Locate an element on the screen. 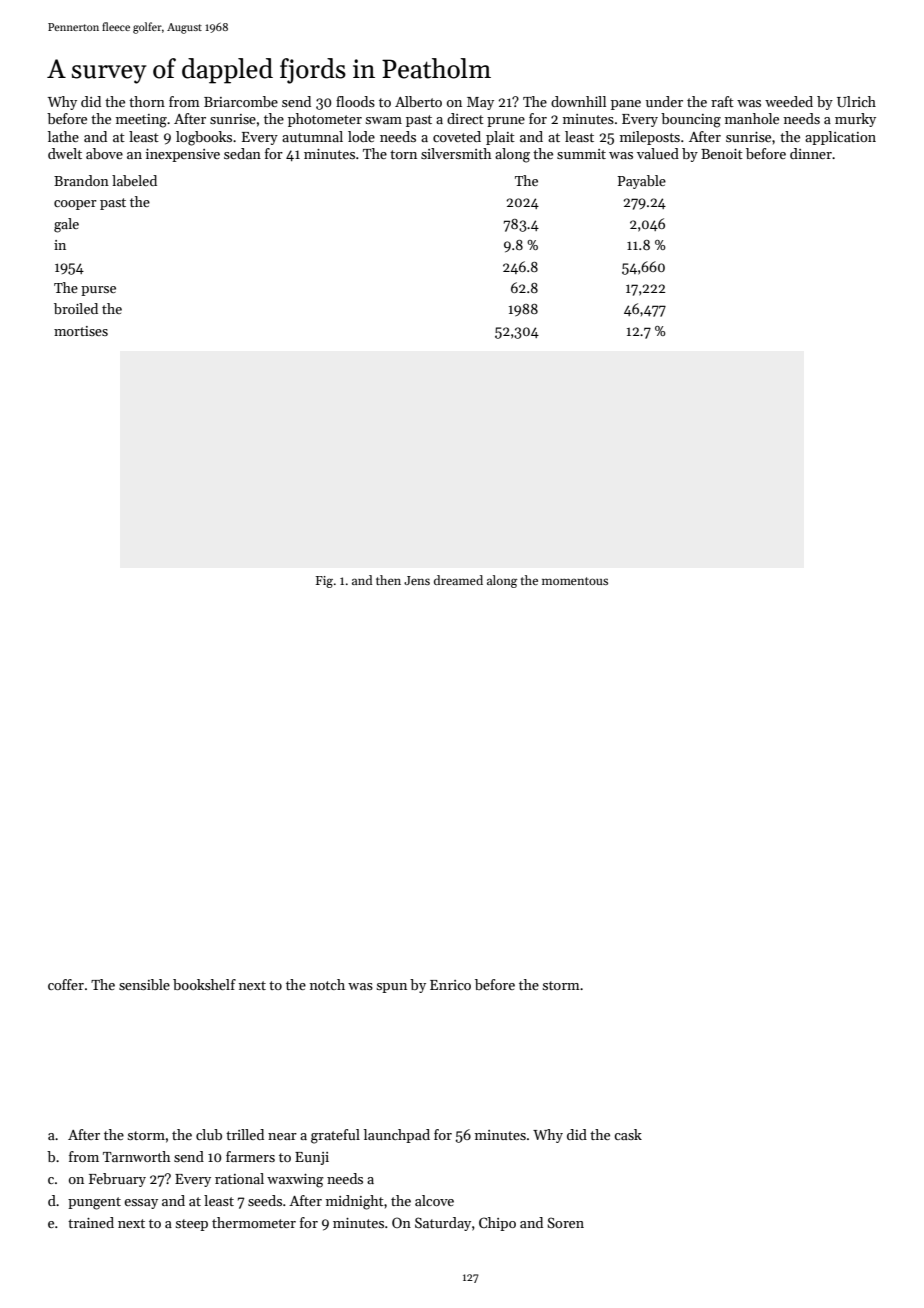 This screenshot has height=1308, width=924. Payable is located at coordinates (642, 182).
